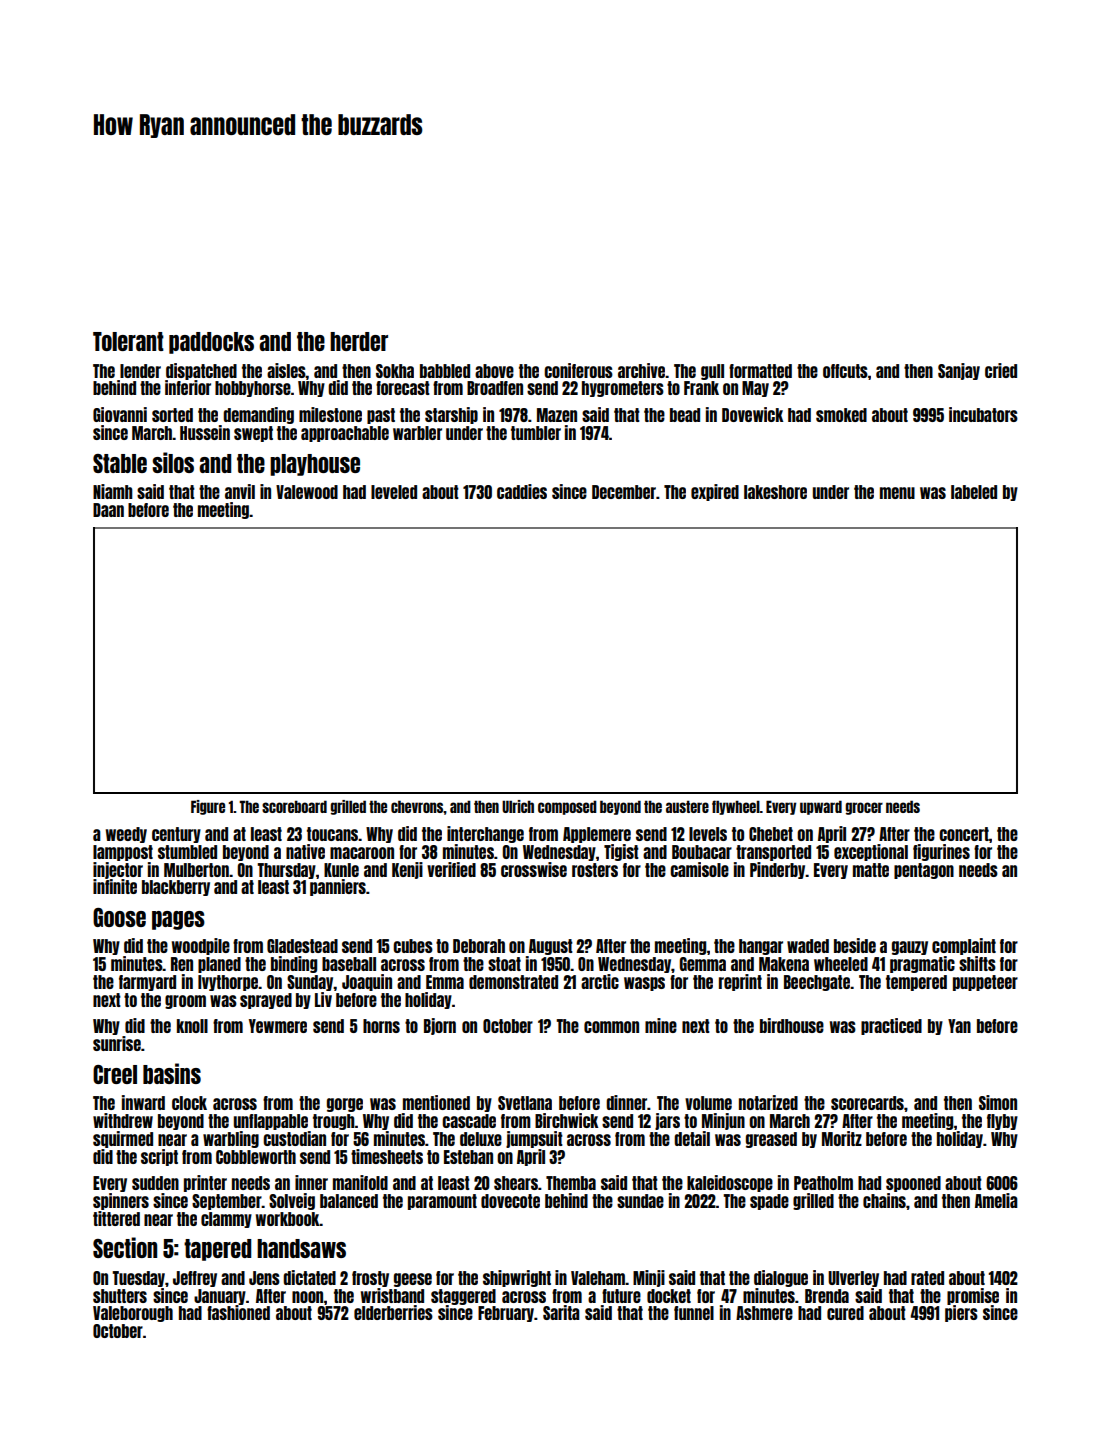 This screenshot has width=1111, height=1438. I want to click on jumpsuit, so click(534, 1139).
